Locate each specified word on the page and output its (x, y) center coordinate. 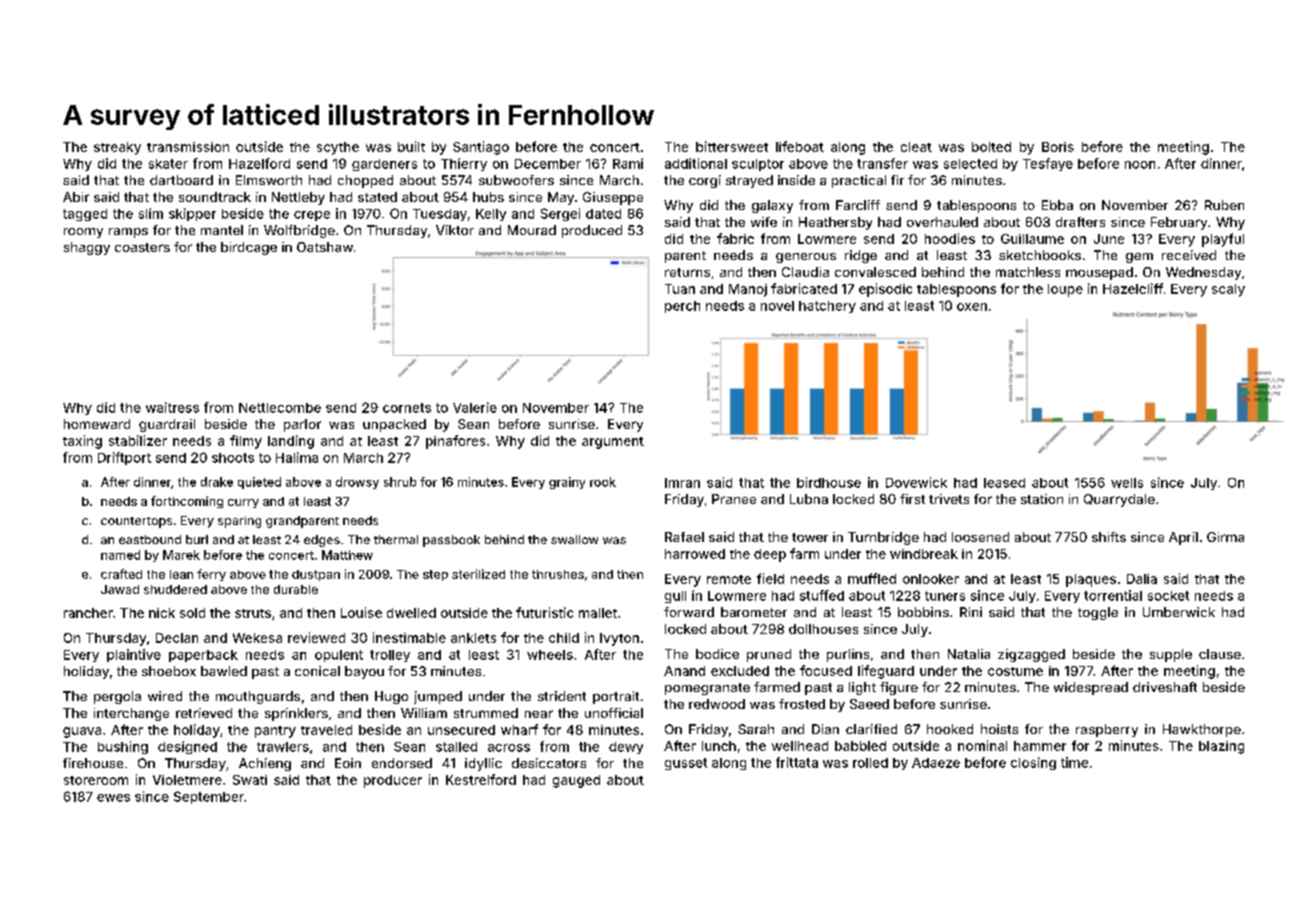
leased (1004, 483)
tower (810, 537)
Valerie (475, 407)
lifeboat (800, 146)
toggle (1098, 613)
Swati (250, 780)
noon (1140, 165)
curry (243, 503)
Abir (76, 197)
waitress (172, 407)
